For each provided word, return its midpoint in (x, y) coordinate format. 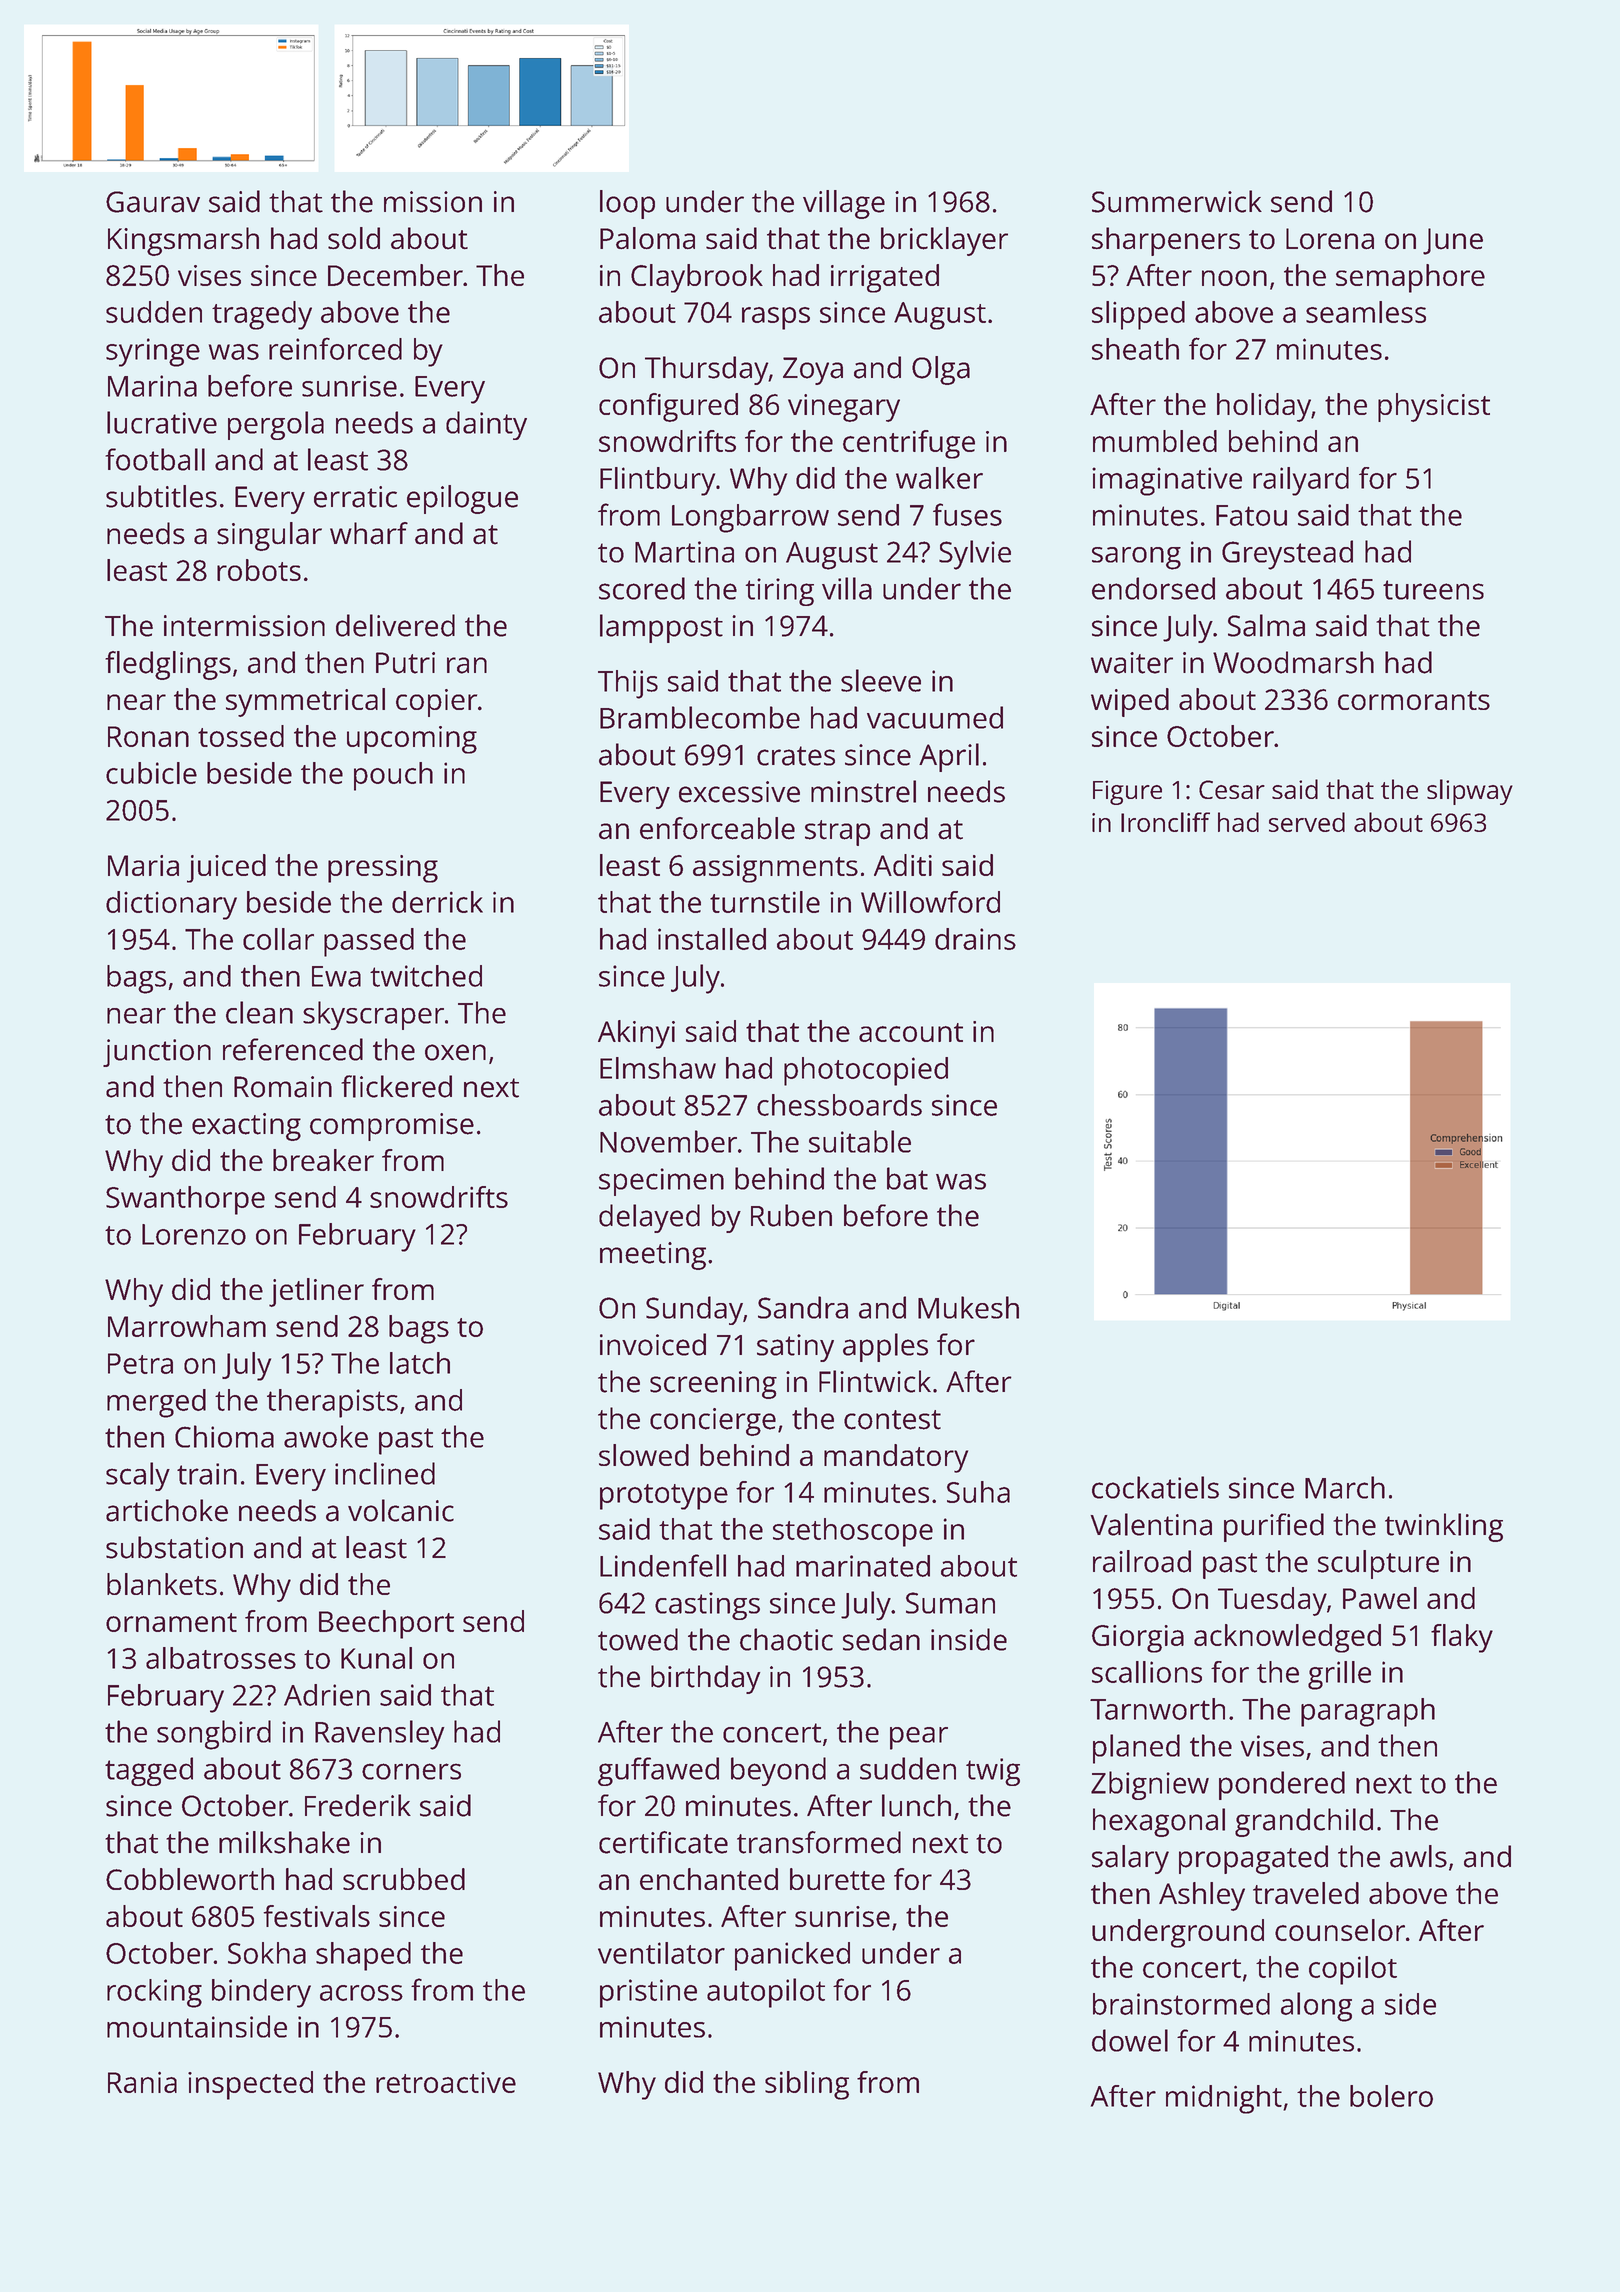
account (911, 1032)
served (1307, 822)
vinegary (844, 408)
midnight (1224, 2099)
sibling (807, 2085)
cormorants (1414, 700)
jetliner (316, 1292)
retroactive (446, 2082)
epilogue (462, 499)
